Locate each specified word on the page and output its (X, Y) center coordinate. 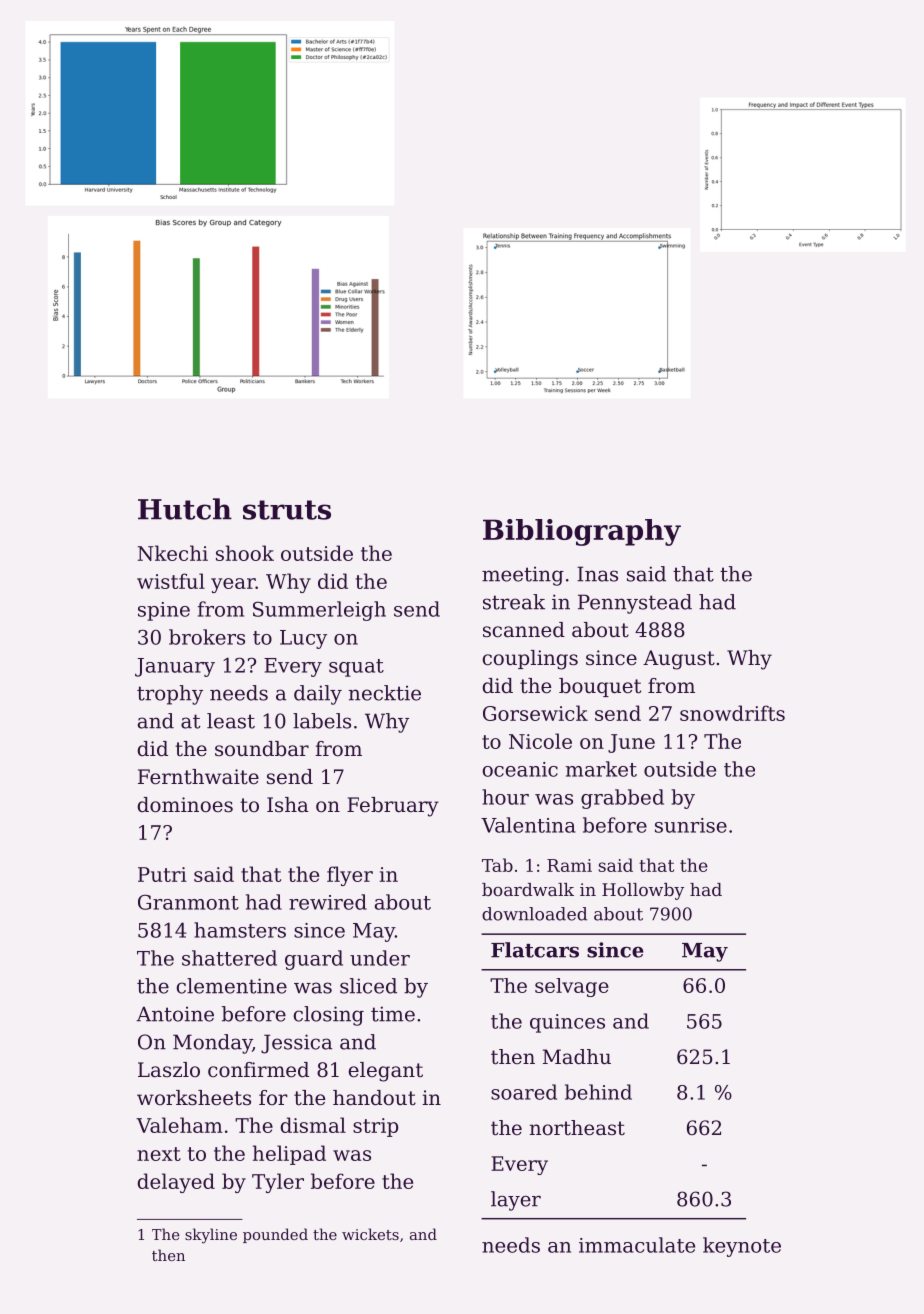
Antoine (175, 1014)
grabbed (622, 799)
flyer (350, 876)
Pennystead (635, 604)
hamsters (240, 930)
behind (598, 1092)
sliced (368, 986)
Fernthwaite (198, 777)
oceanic (520, 769)
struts (287, 510)
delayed (176, 1183)
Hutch (185, 509)
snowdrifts (732, 713)
